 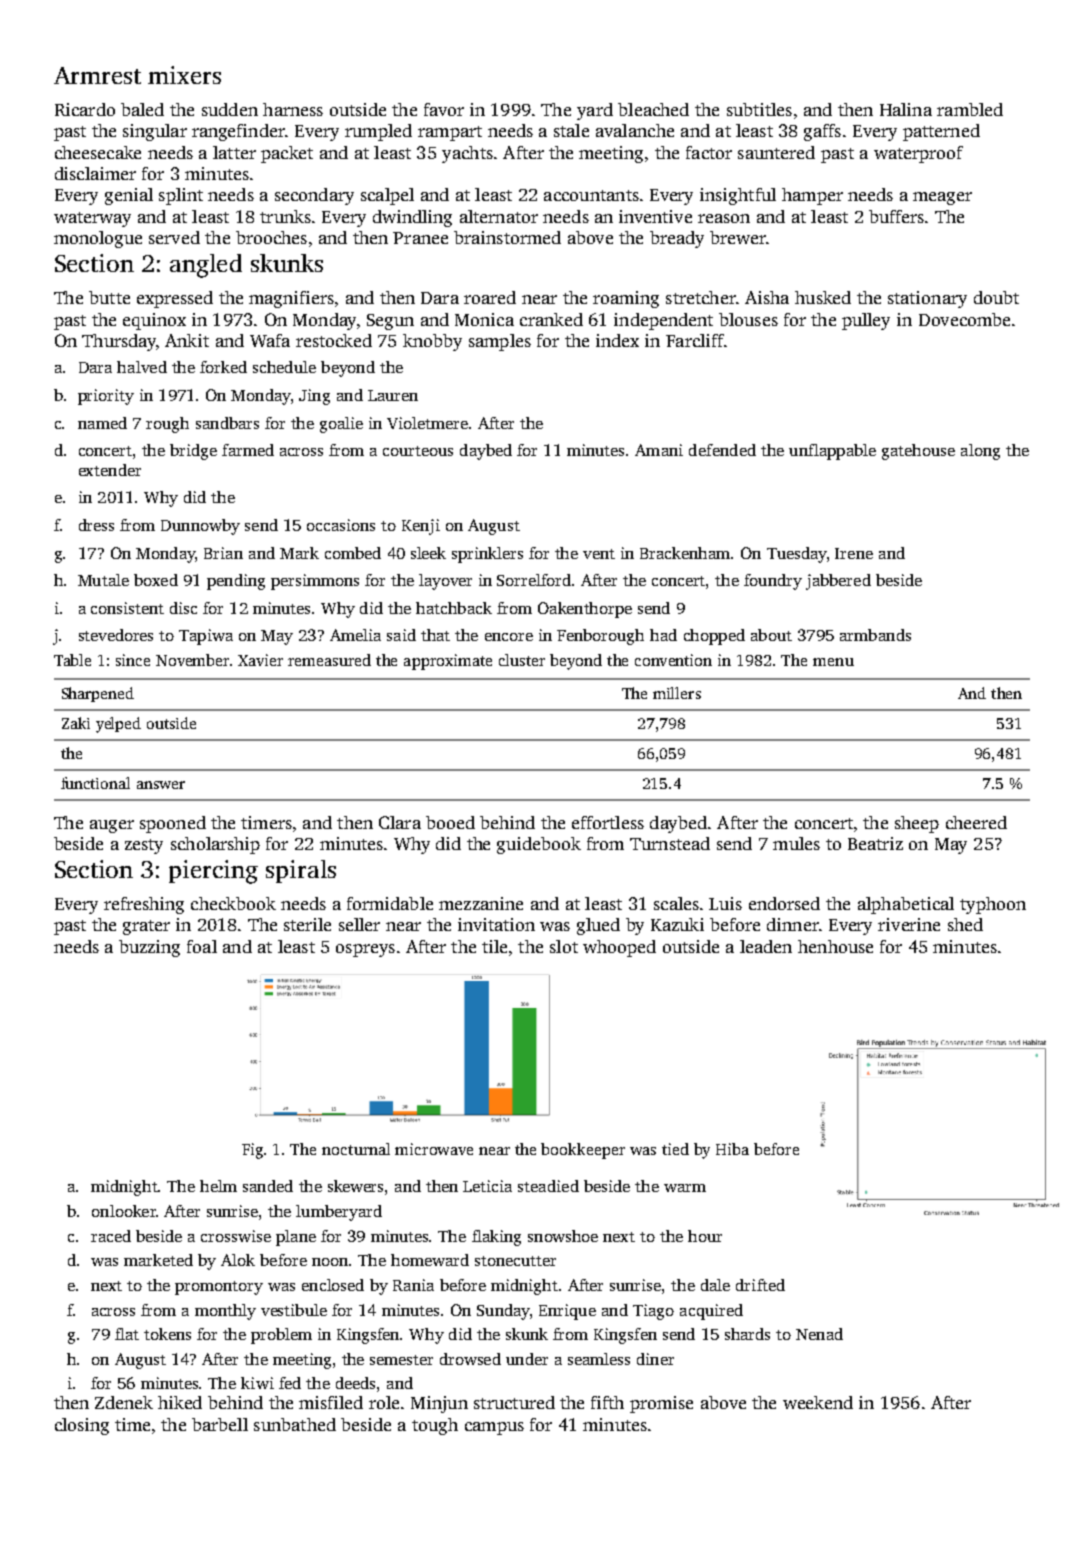 What do you see at coordinates (181, 196) in the screenshot?
I see `splint` at bounding box center [181, 196].
